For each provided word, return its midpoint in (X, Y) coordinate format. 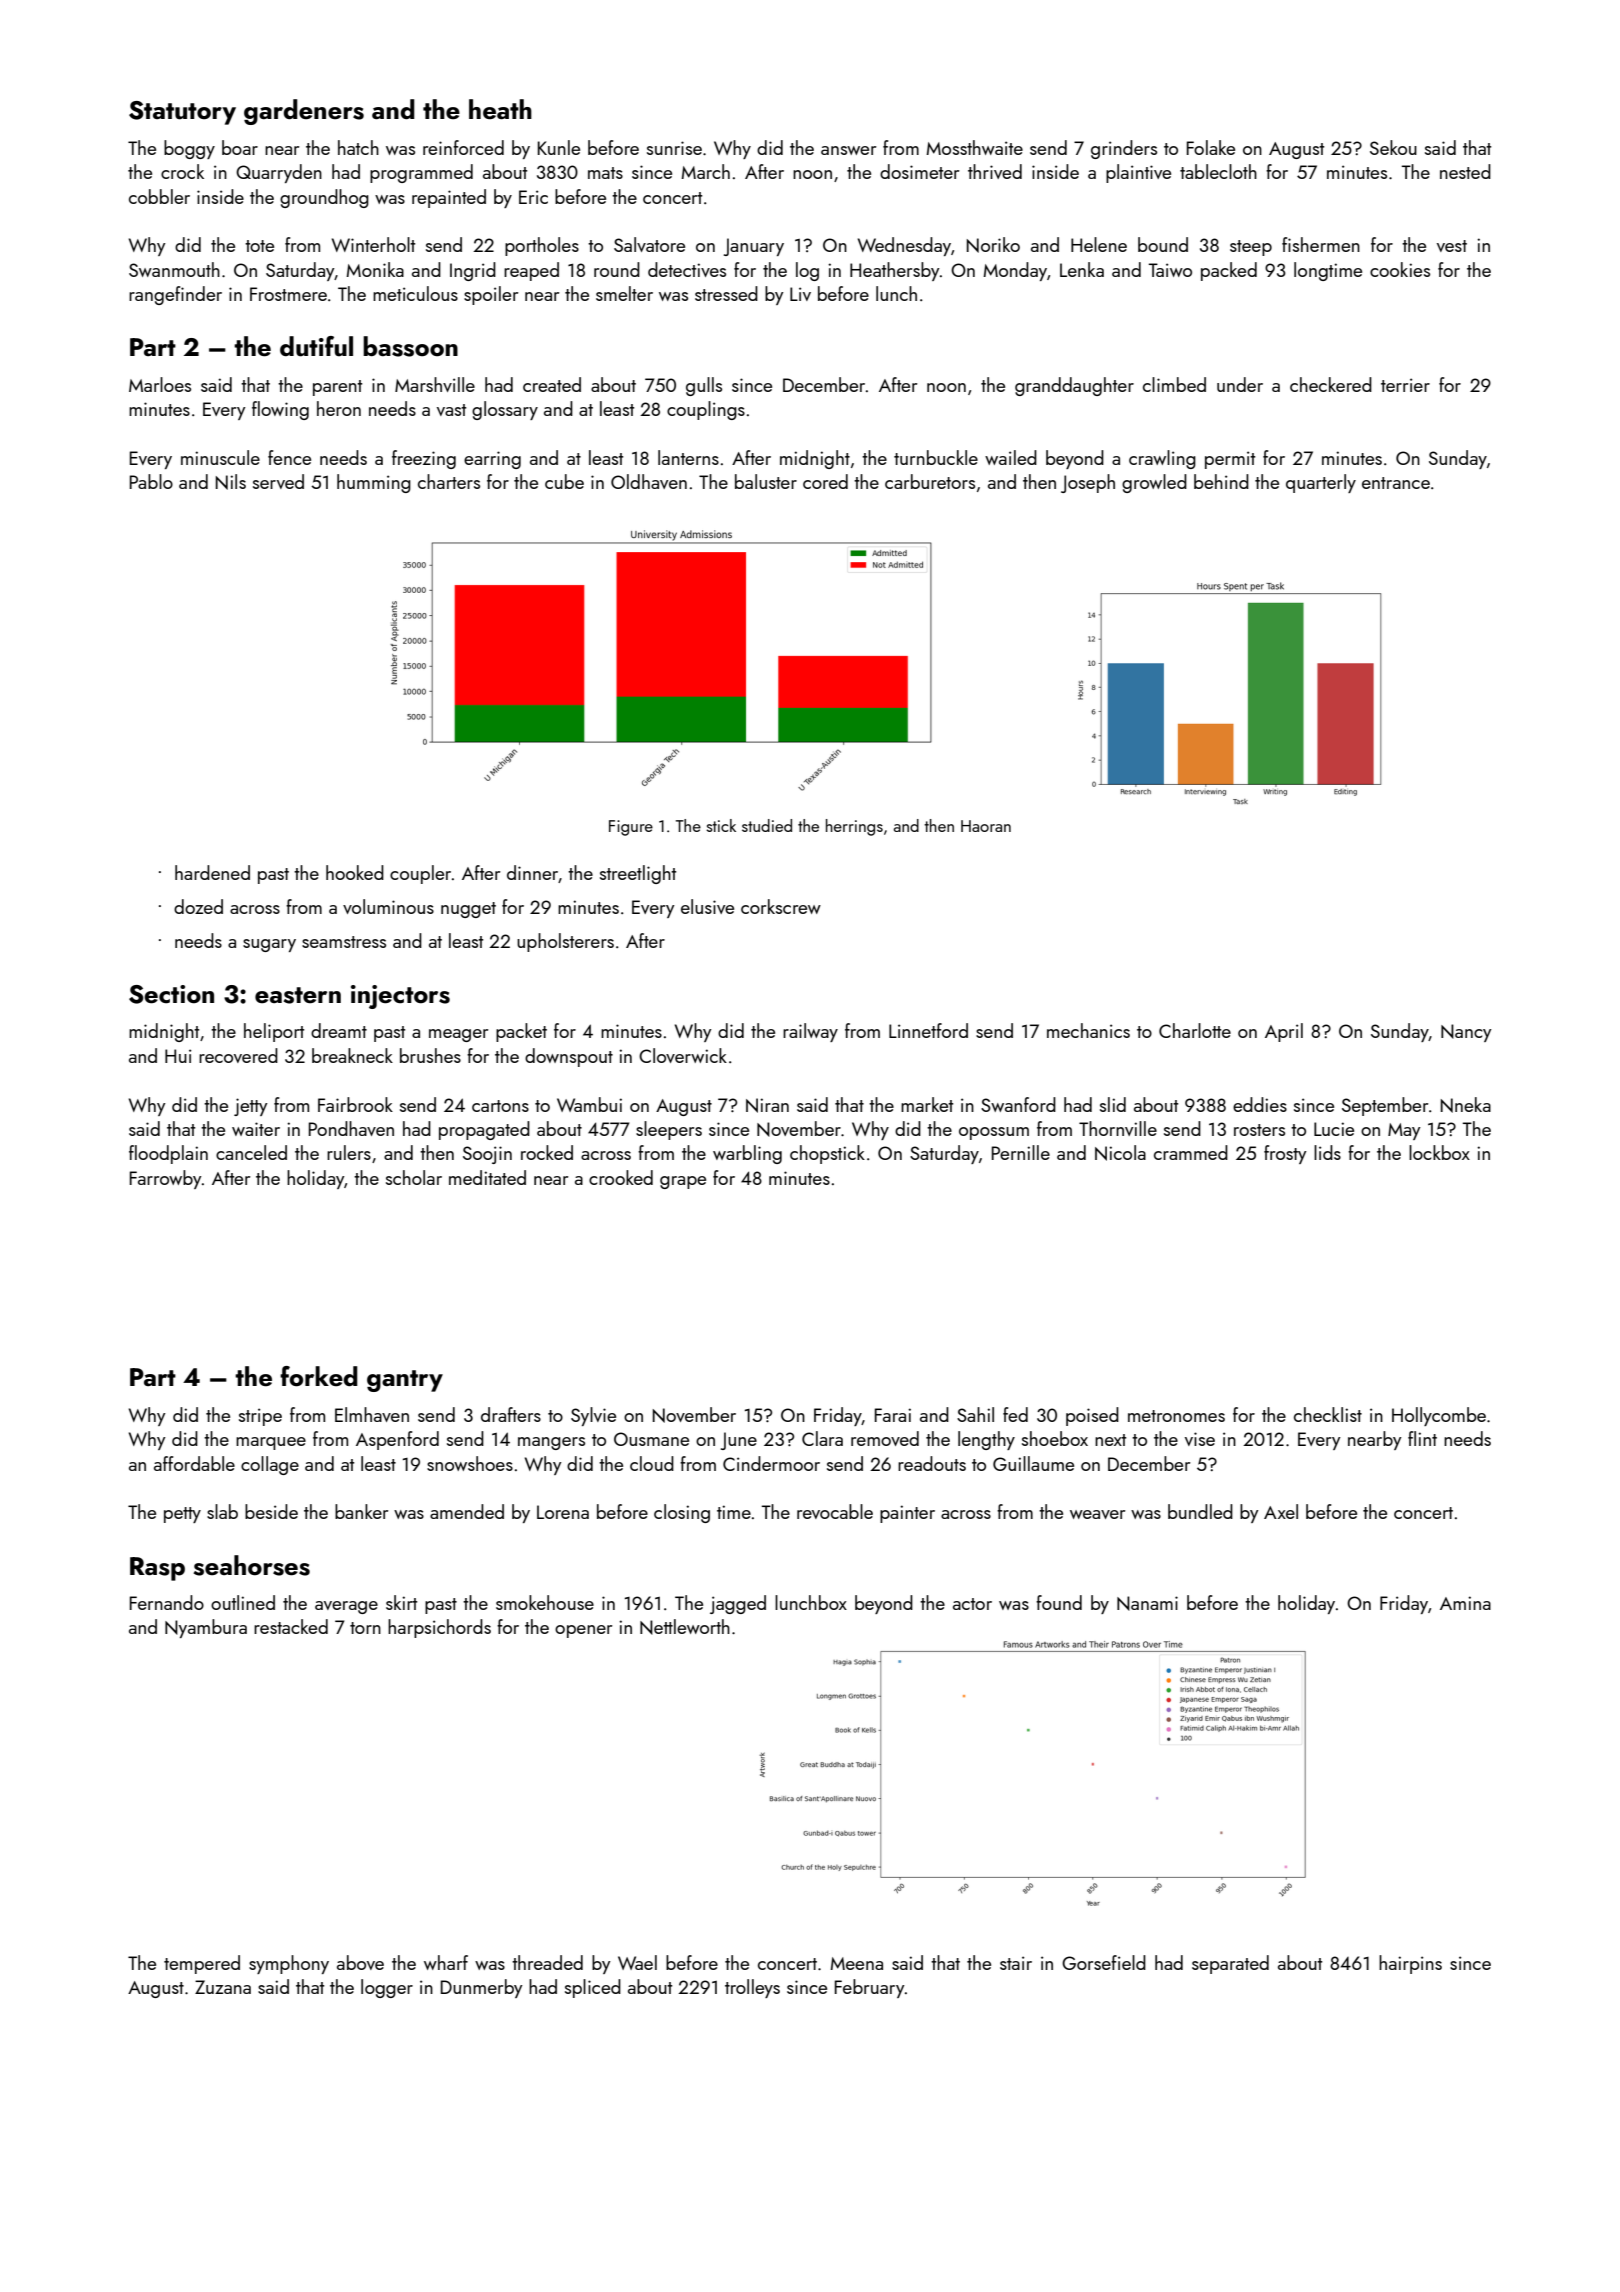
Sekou (1393, 147)
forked (319, 1376)
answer (848, 150)
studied (767, 825)
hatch (358, 147)
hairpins (1410, 1964)
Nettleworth (685, 1627)
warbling (747, 1154)
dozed (198, 906)
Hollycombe (1439, 1416)
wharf (446, 1962)
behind (1221, 481)
